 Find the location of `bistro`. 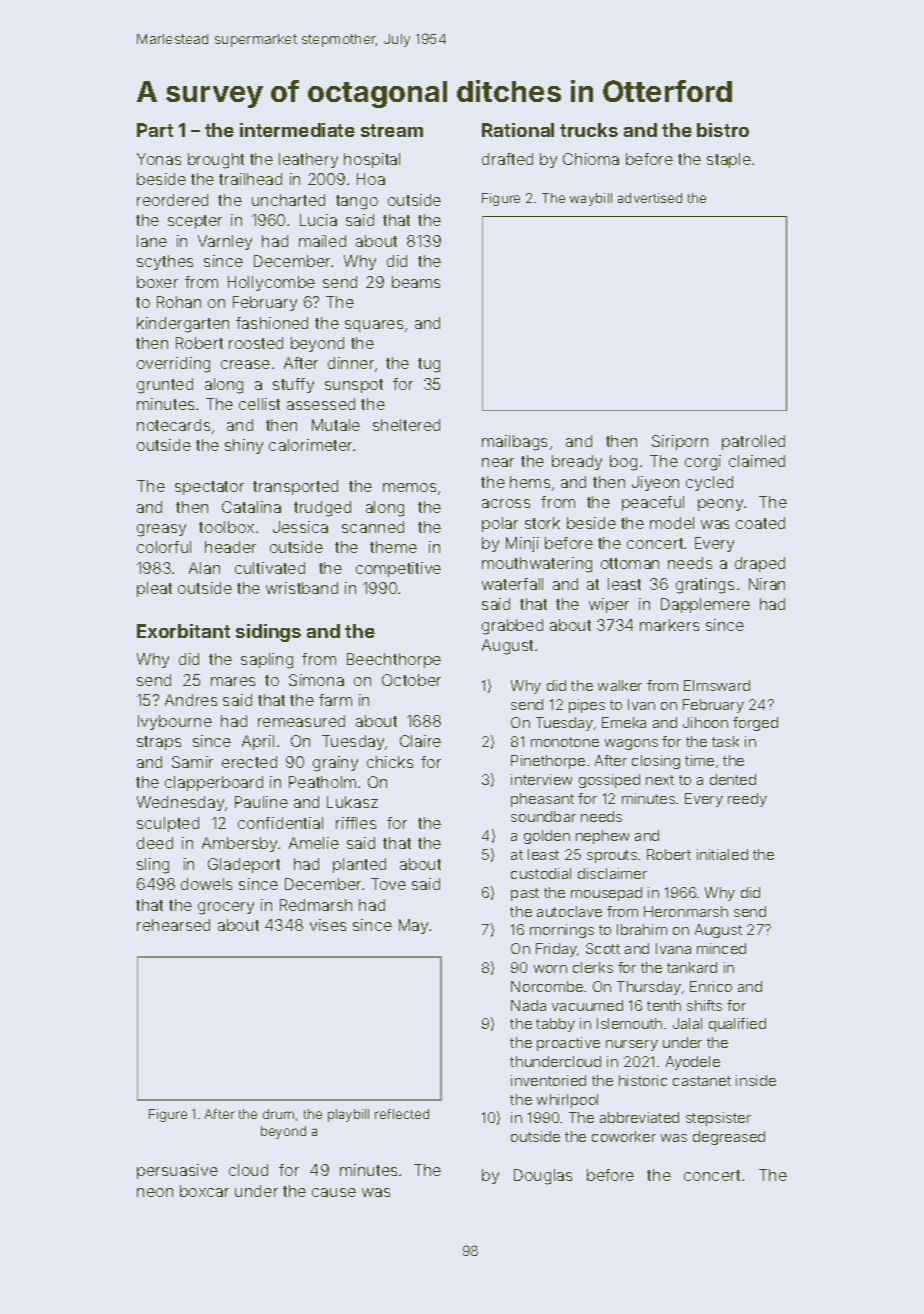

bistro is located at coordinates (723, 130).
